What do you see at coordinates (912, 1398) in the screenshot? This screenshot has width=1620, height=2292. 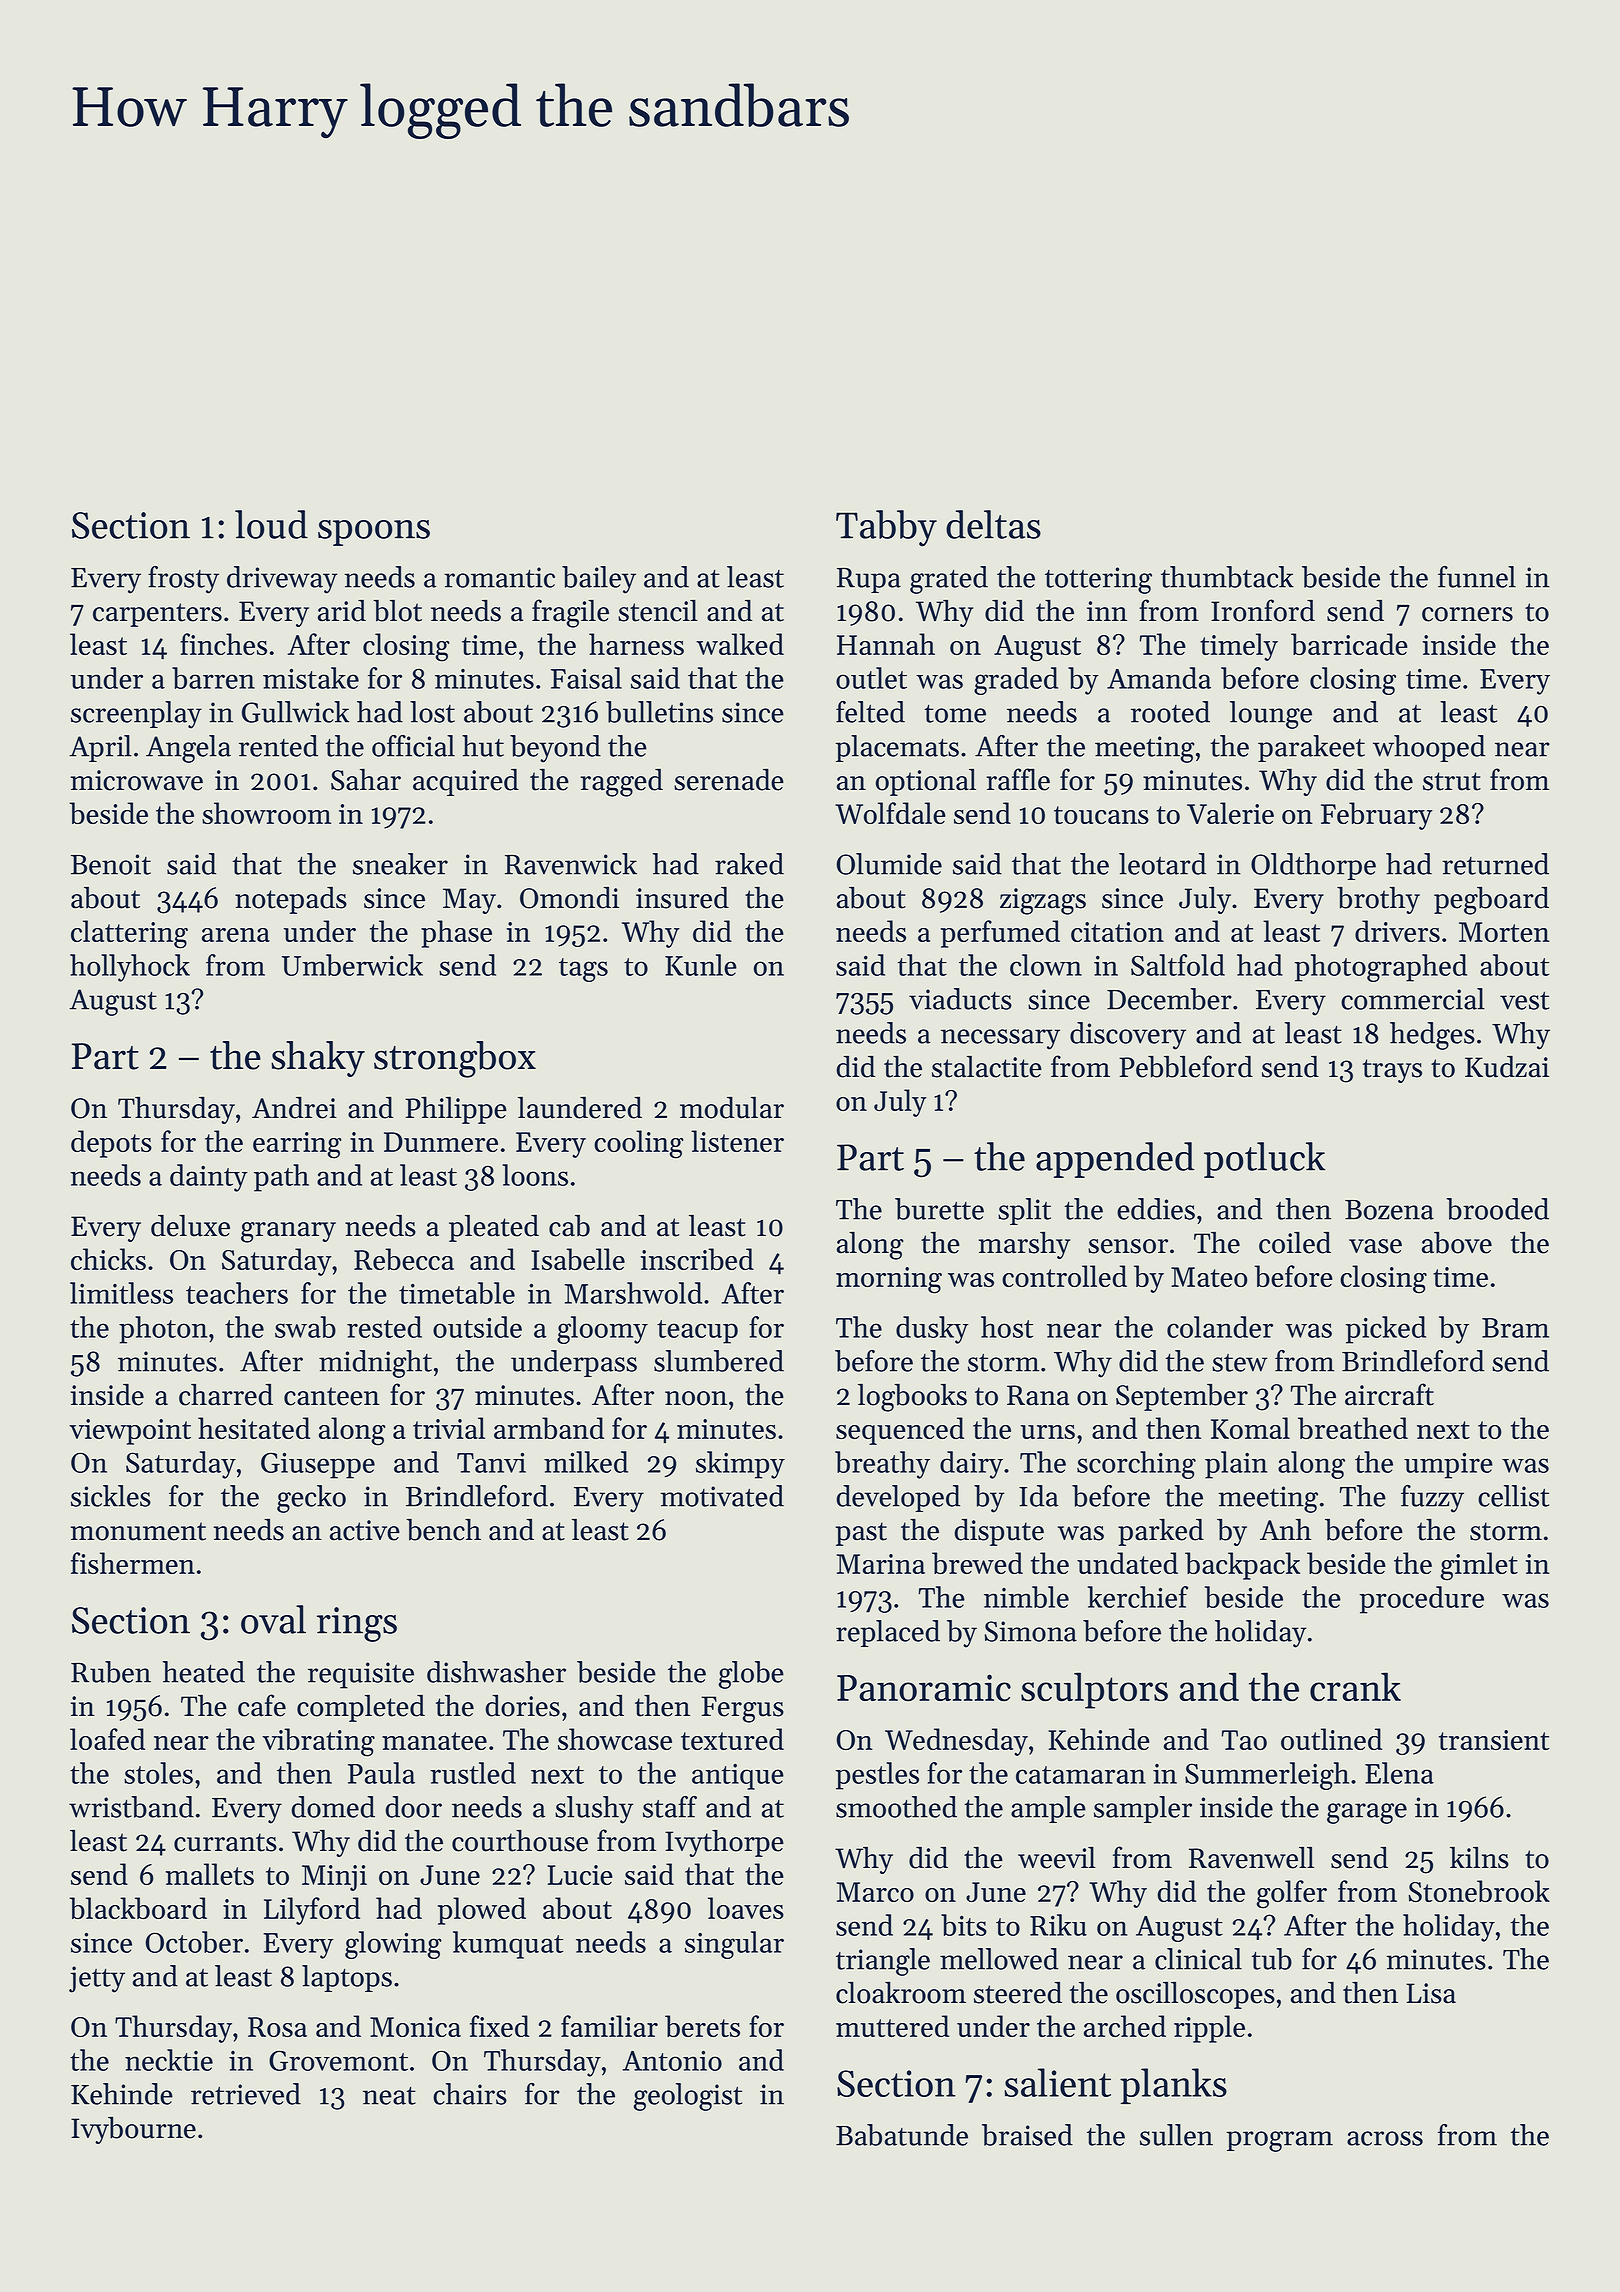 I see `logbooks` at bounding box center [912, 1398].
